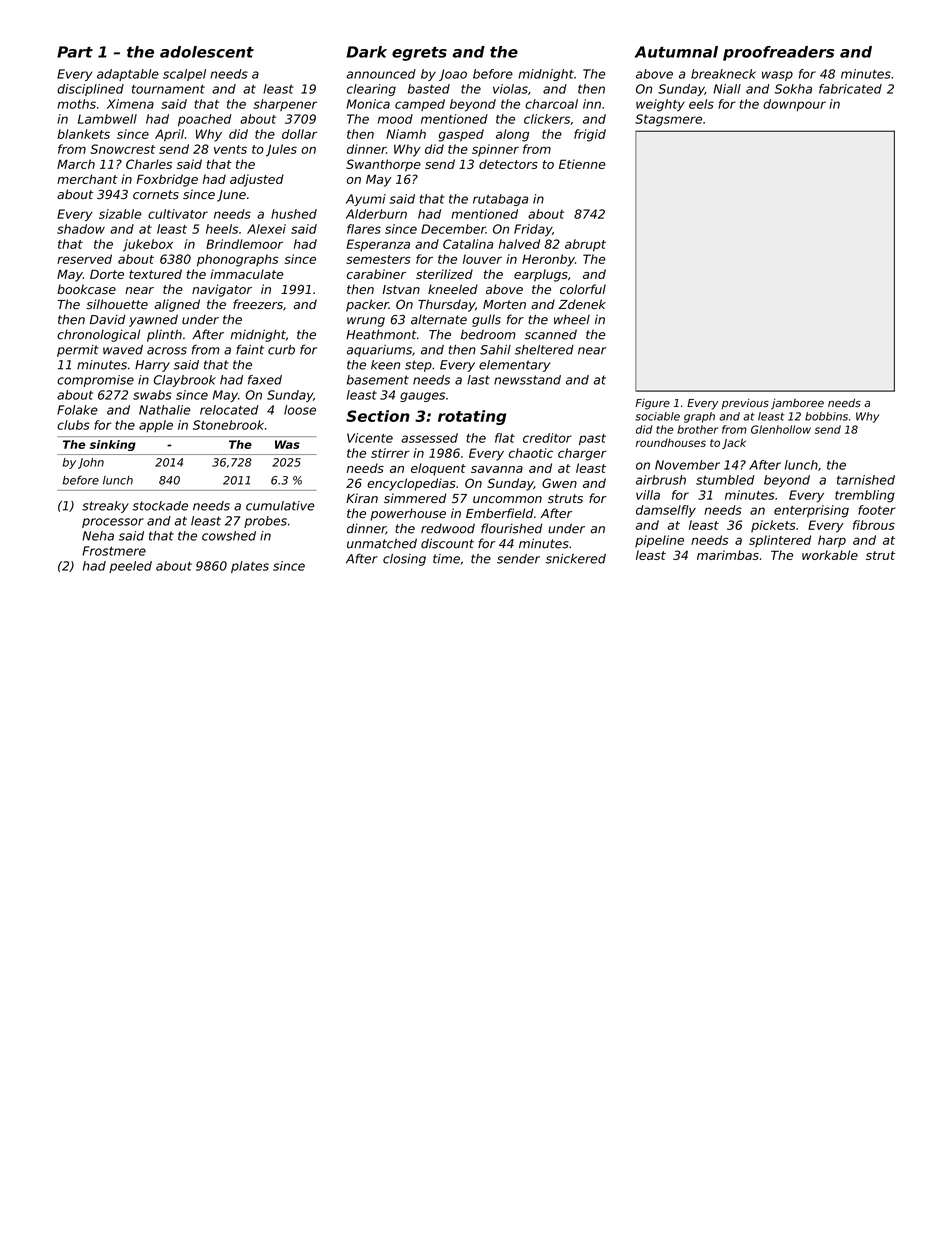  Describe the element at coordinates (794, 105) in the image. I see `downpour` at that location.
